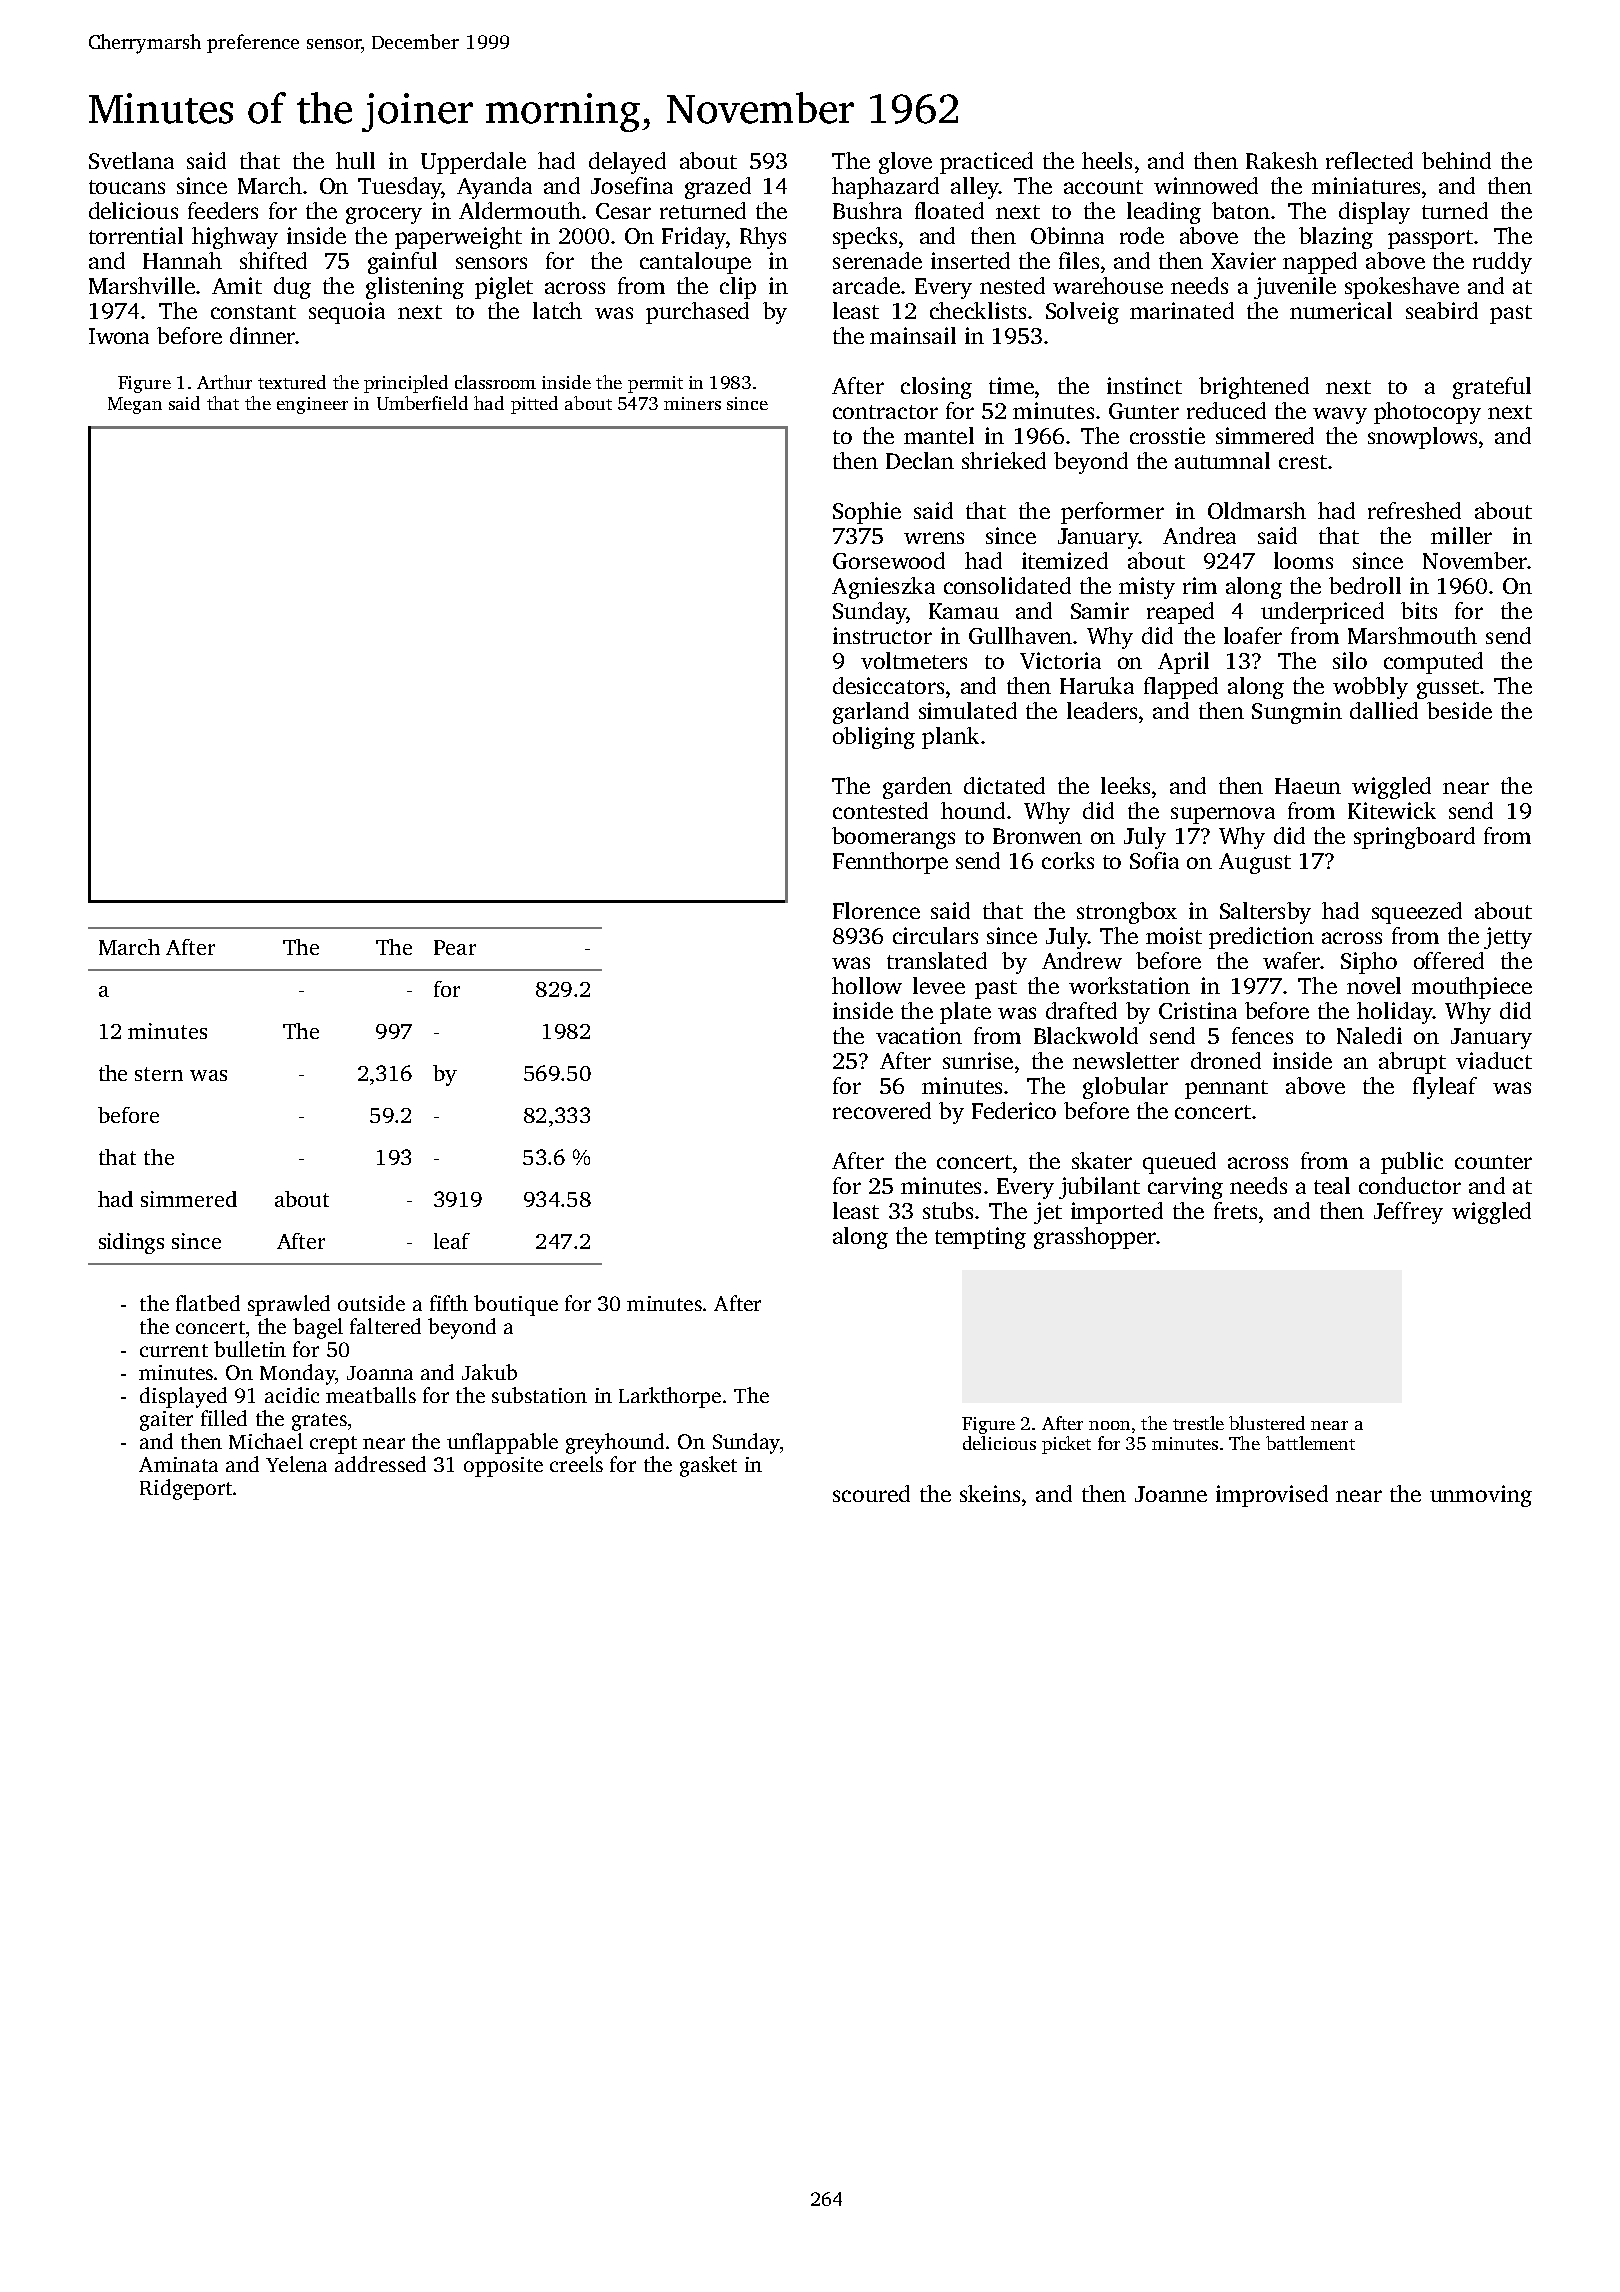 This screenshot has width=1620, height=2292. What do you see at coordinates (1369, 160) in the screenshot?
I see `reflected` at bounding box center [1369, 160].
